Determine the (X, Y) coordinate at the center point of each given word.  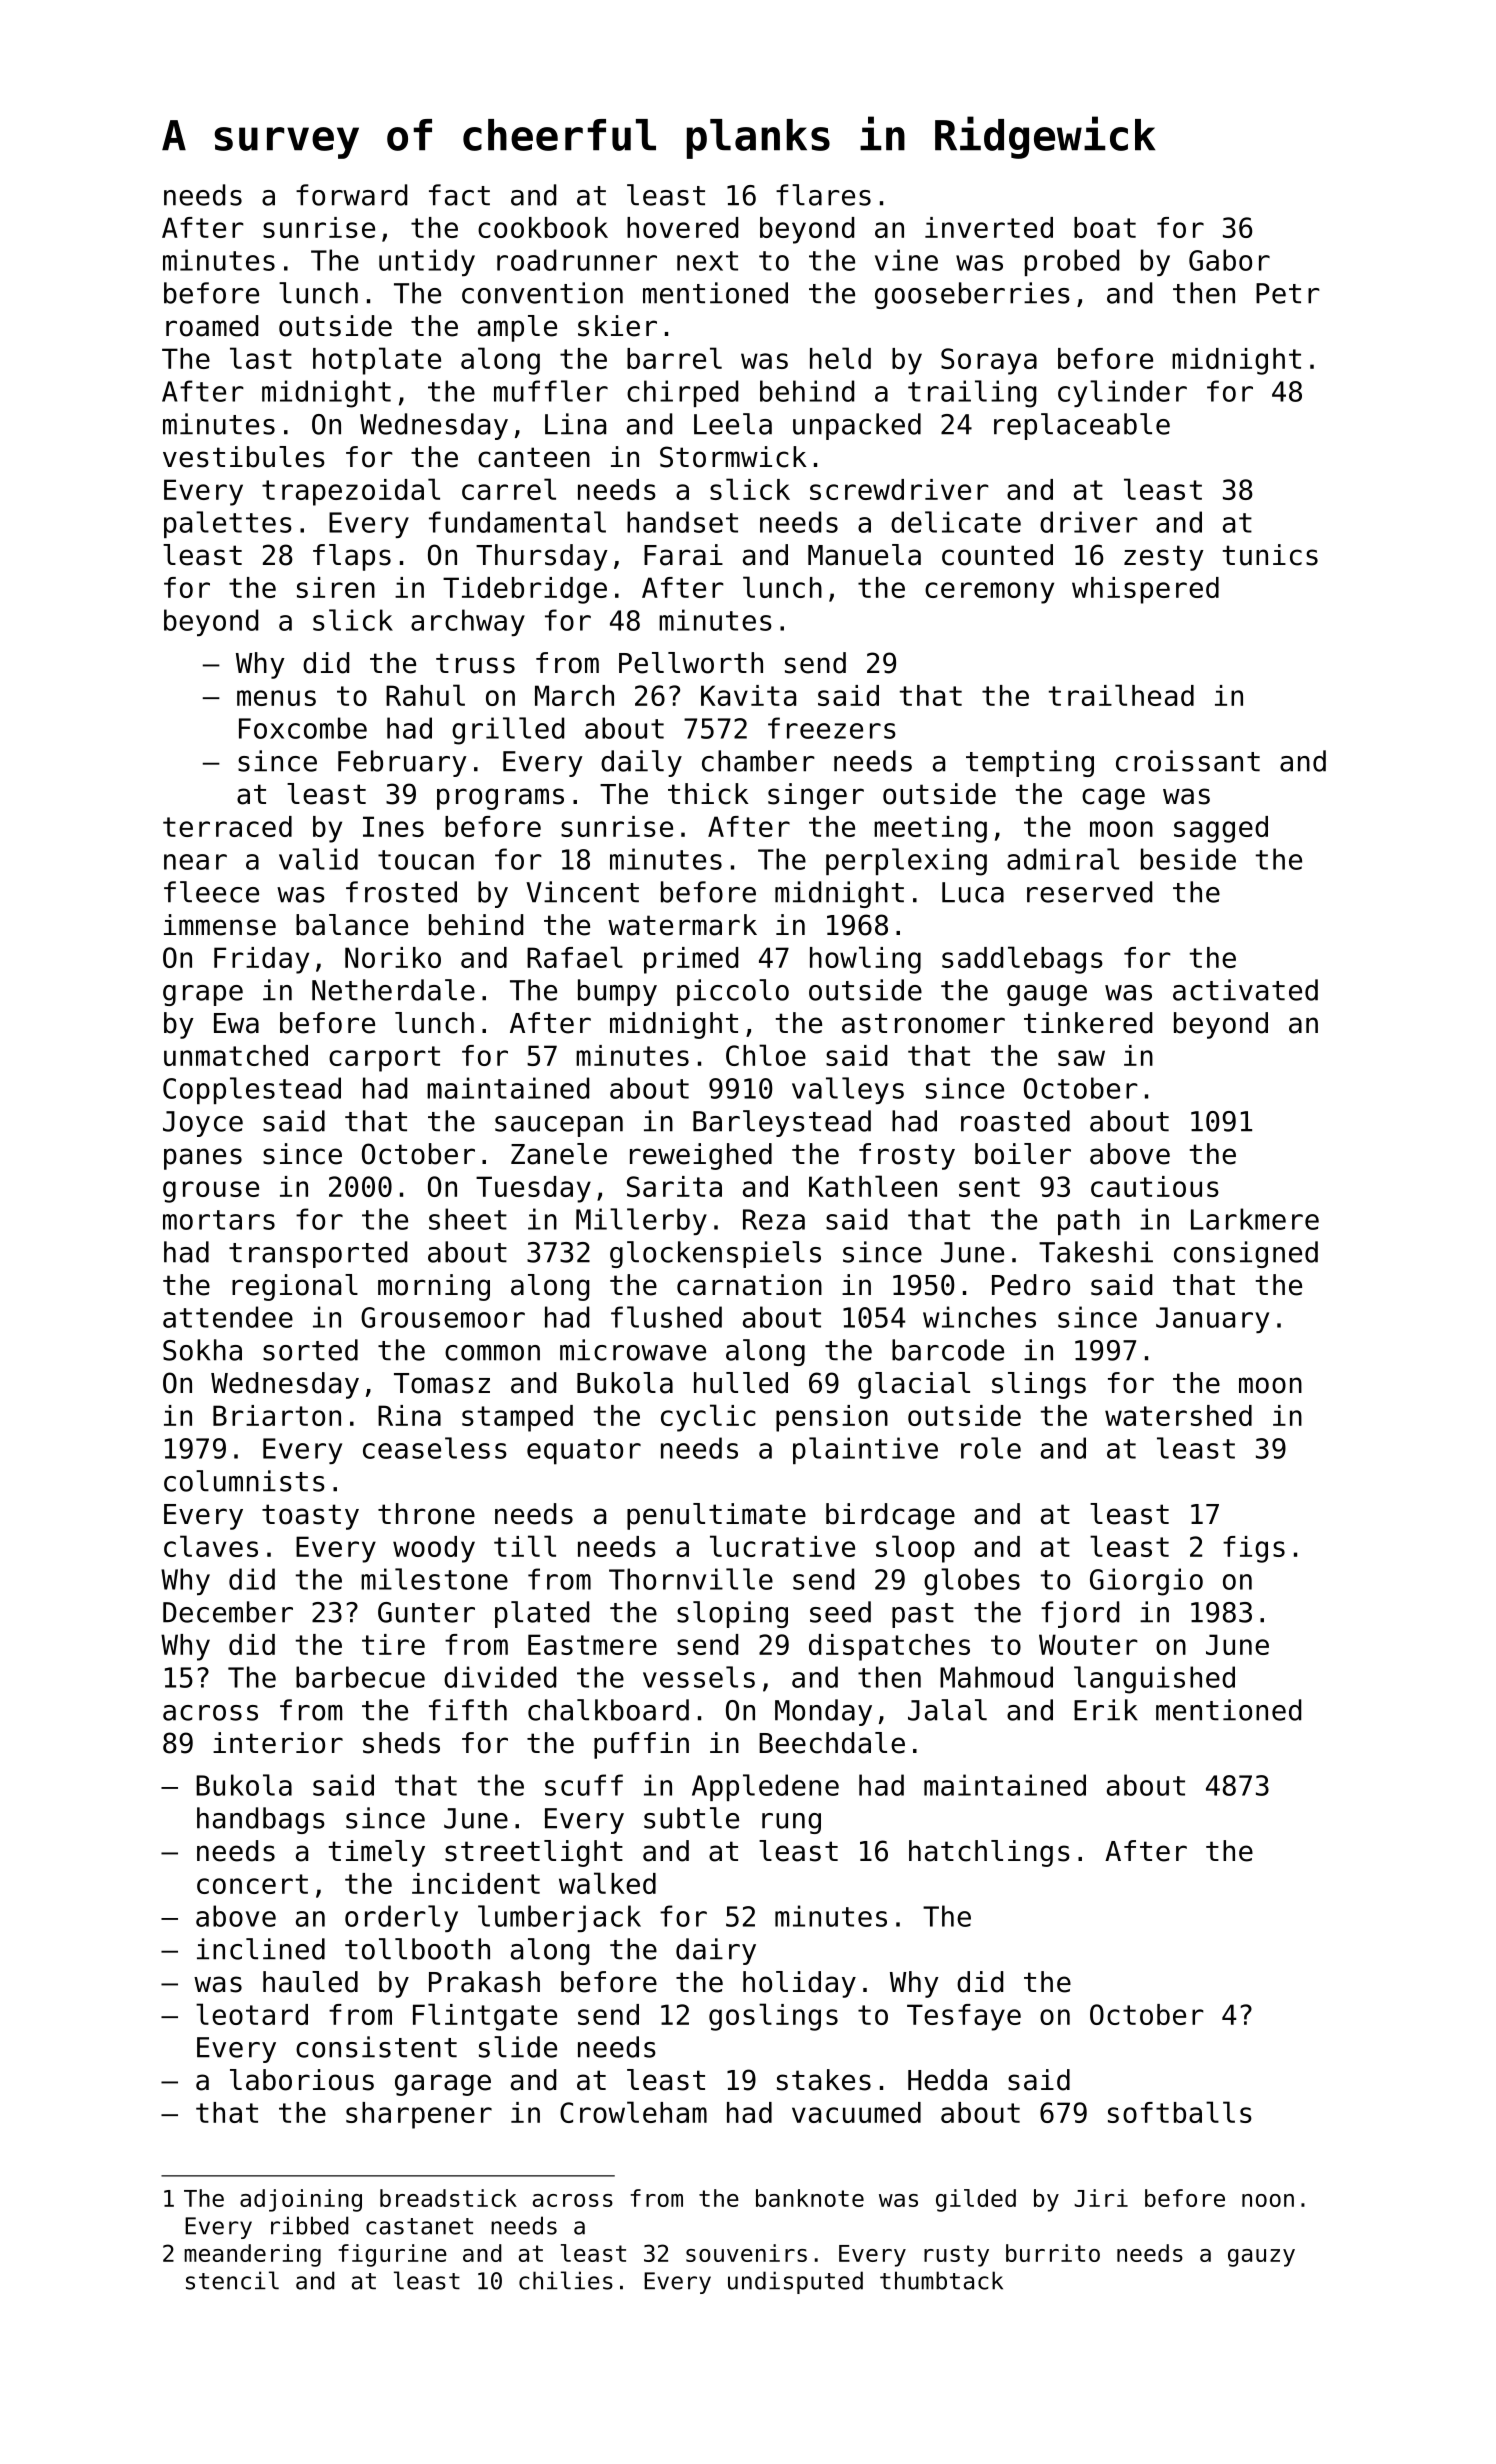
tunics (1270, 555)
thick (708, 794)
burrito (1053, 2253)
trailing (972, 394)
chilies (566, 2280)
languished (1154, 1680)
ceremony (989, 593)
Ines (393, 826)
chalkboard (608, 1710)
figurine (392, 2255)
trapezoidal (351, 492)
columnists (244, 1481)
